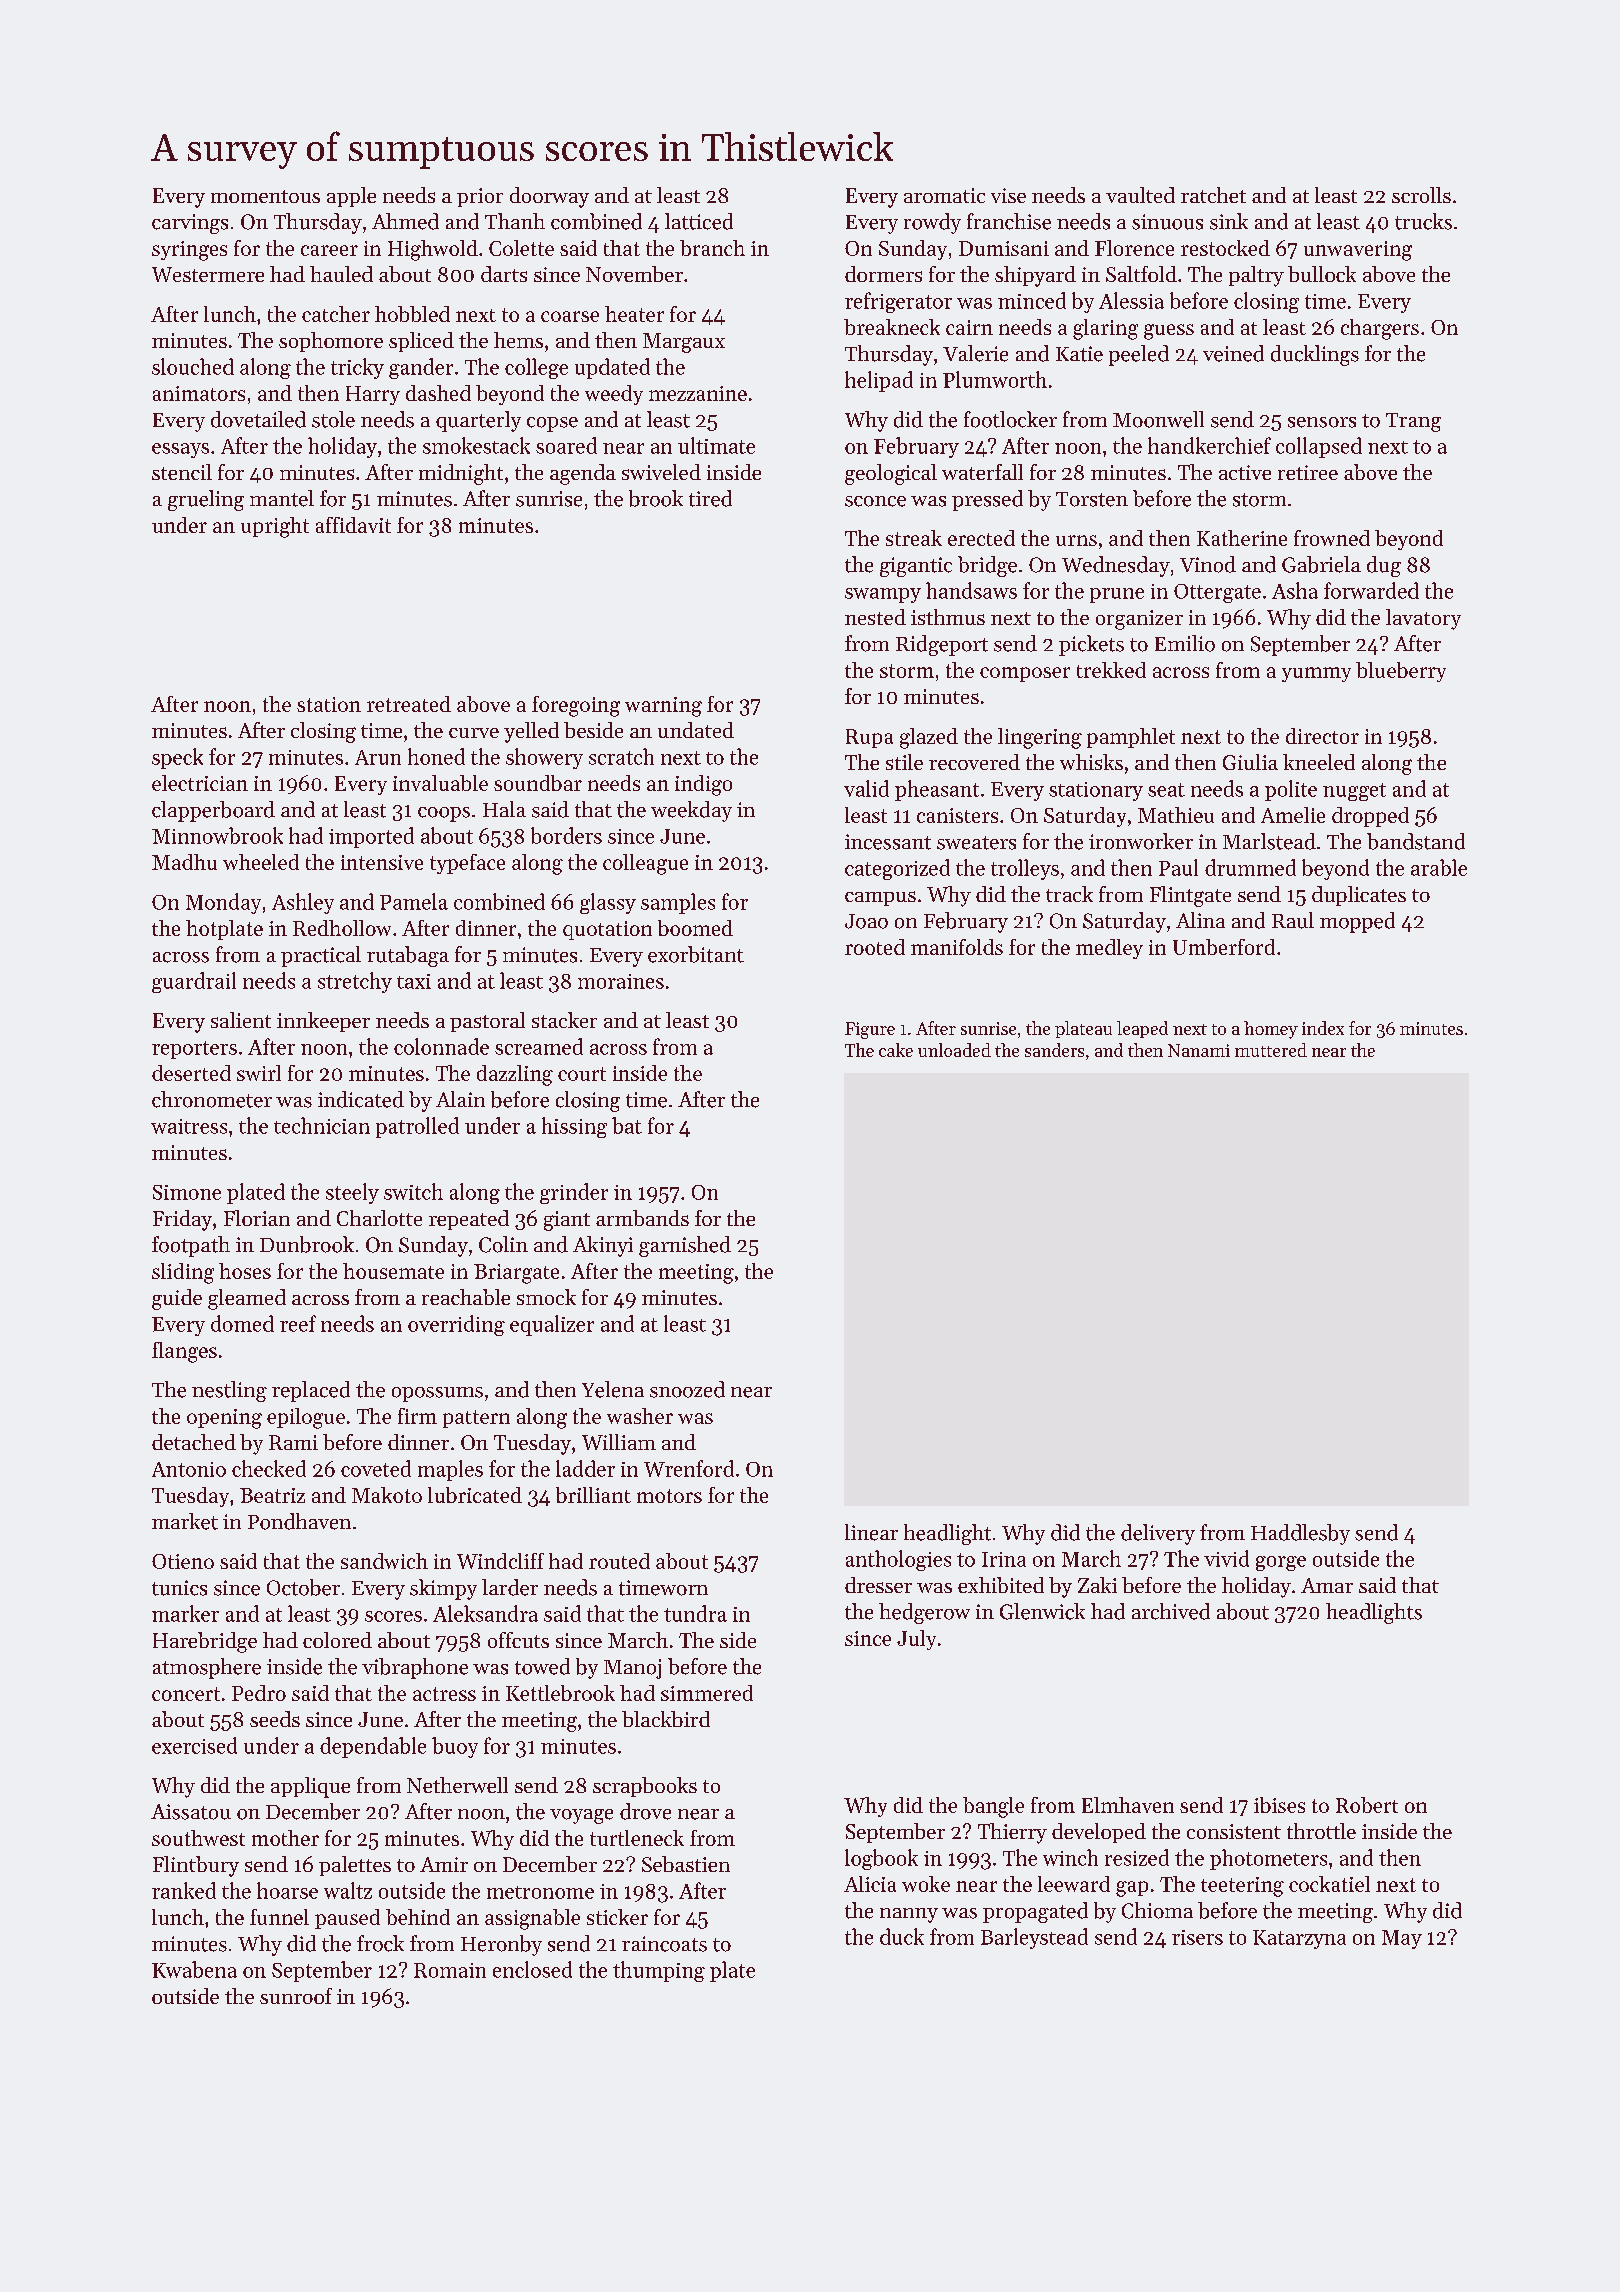  Describe the element at coordinates (1158, 1534) in the screenshot. I see `delivery` at that location.
